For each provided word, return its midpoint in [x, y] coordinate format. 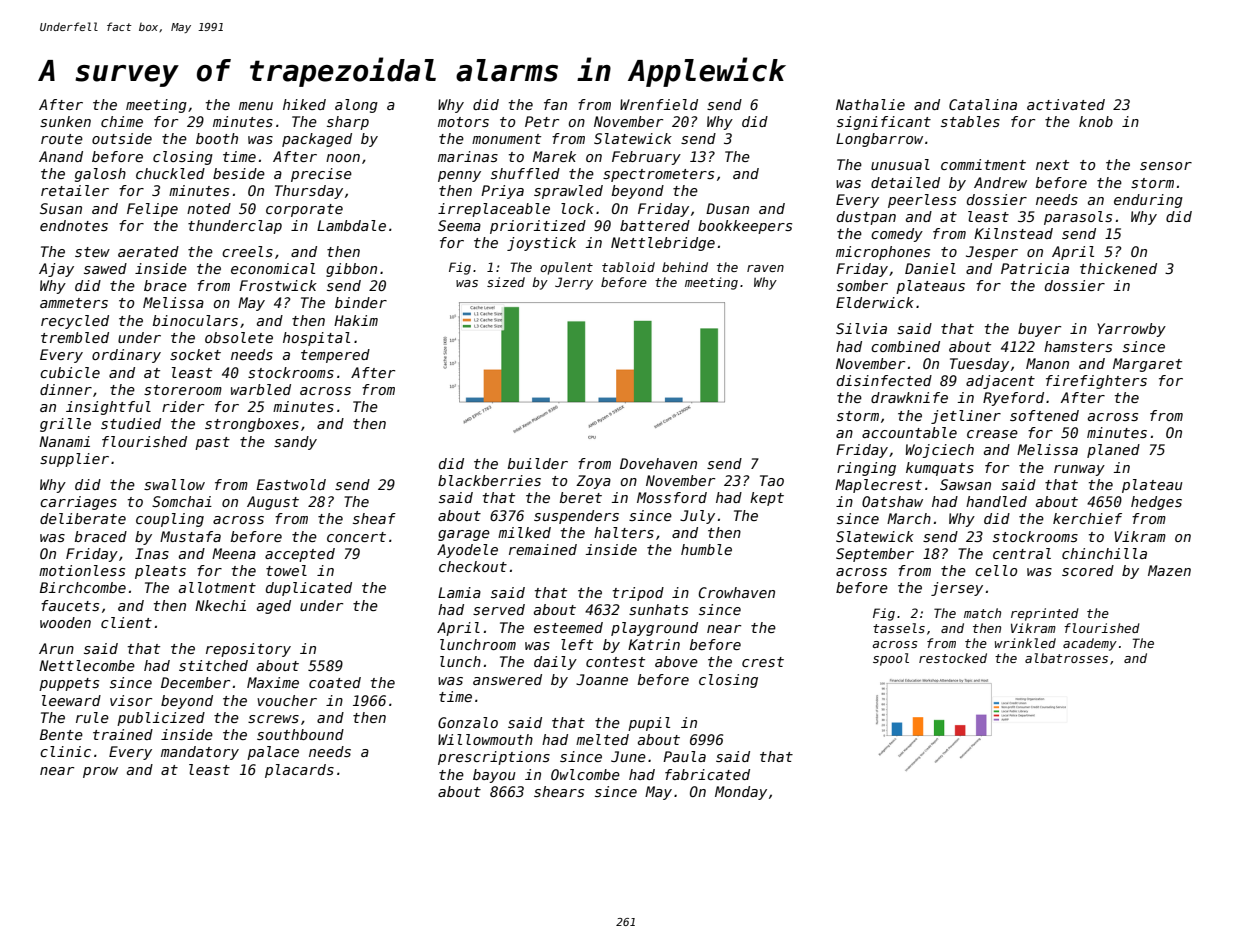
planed [1113, 451]
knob [1096, 121]
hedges [1156, 503]
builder [538, 463]
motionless [82, 570]
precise [321, 175]
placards [299, 771]
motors [463, 122]
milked [524, 532]
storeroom [183, 390]
